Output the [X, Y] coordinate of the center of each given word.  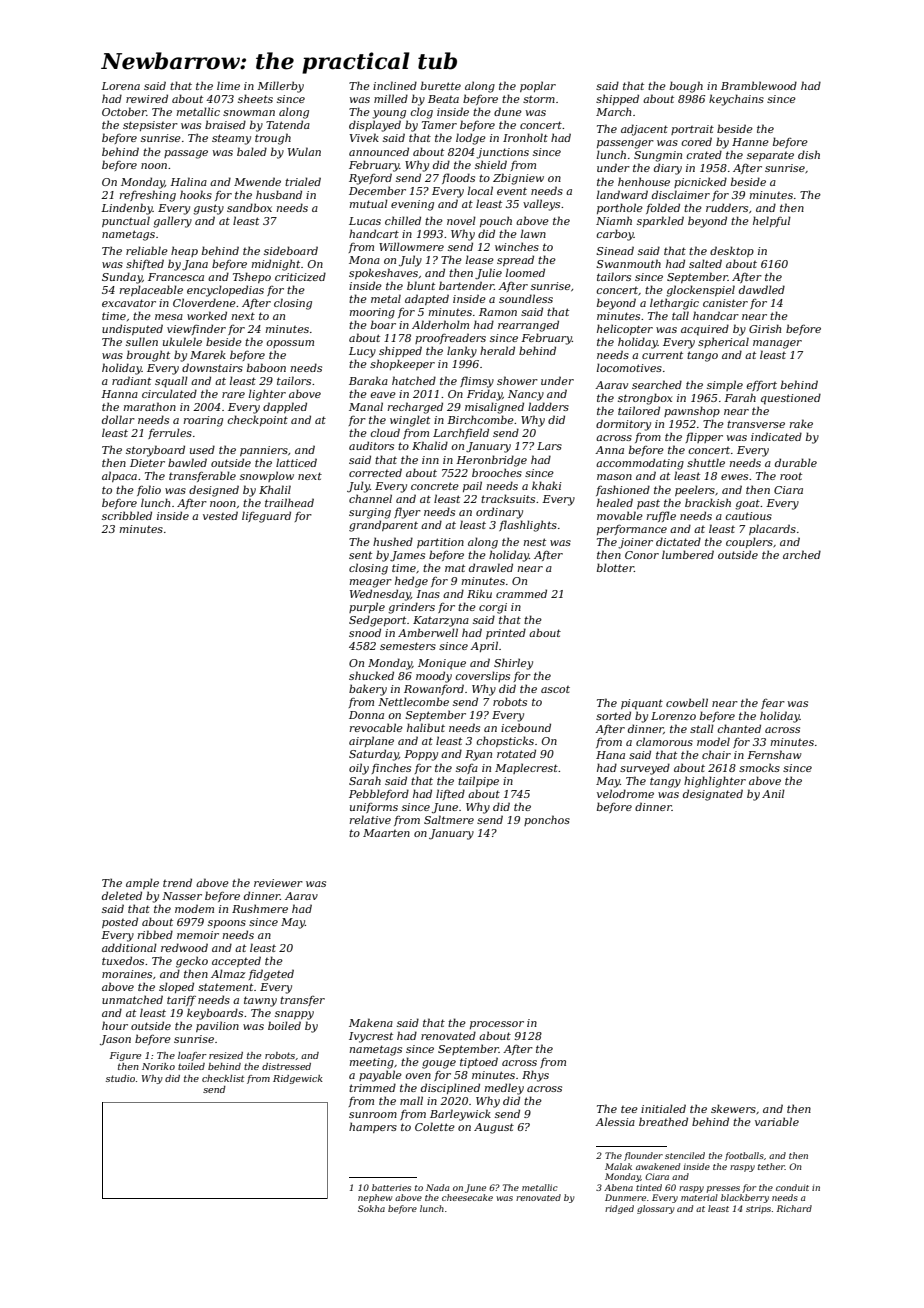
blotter [615, 567]
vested [220, 515]
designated [713, 795]
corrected [375, 472]
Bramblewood [759, 85]
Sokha [371, 1208]
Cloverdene [204, 302]
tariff [181, 1000]
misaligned [494, 408]
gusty [208, 209]
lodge [471, 139]
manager [777, 344]
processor [497, 1025]
